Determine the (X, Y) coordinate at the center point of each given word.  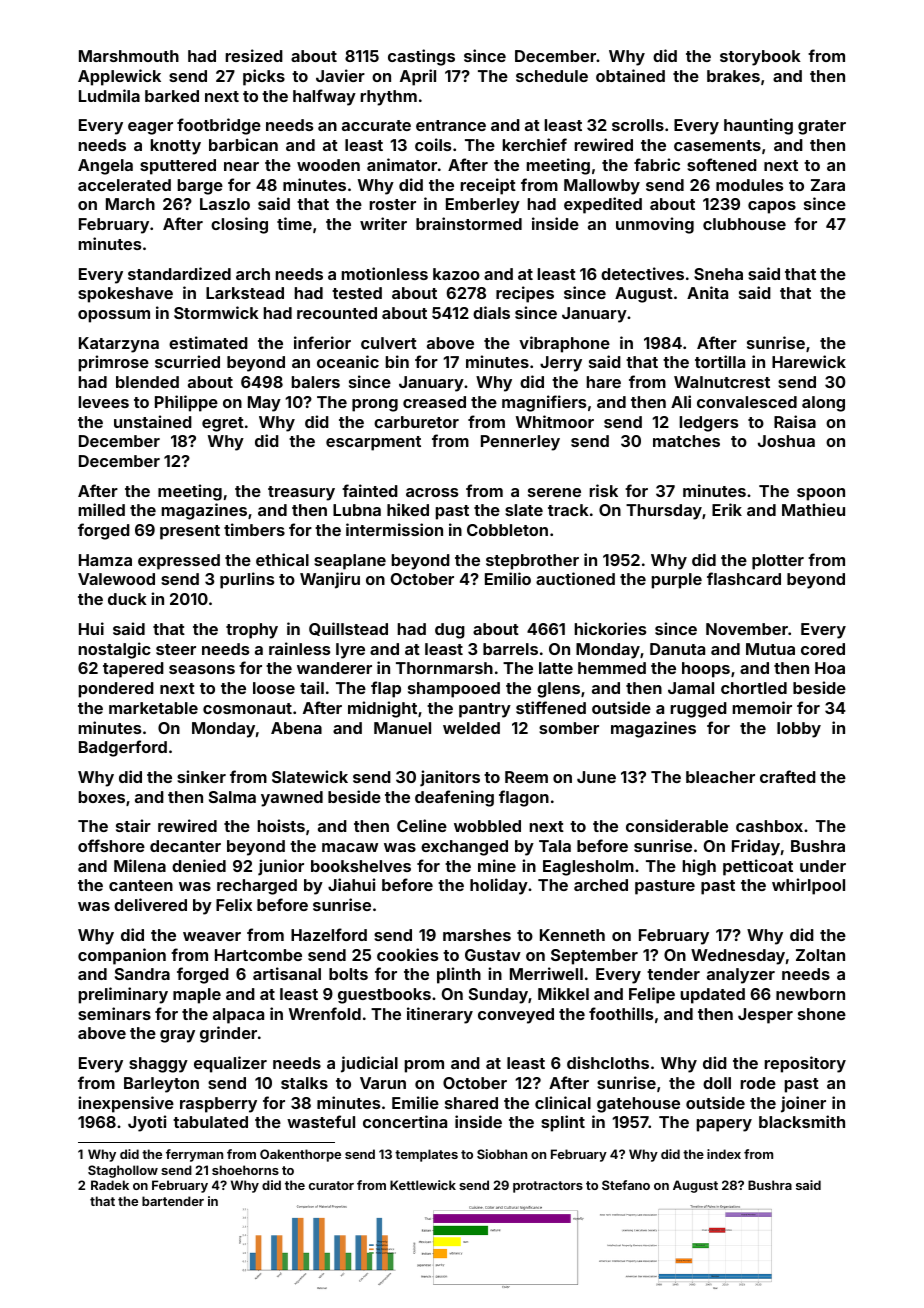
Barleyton (161, 1085)
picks (264, 77)
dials (491, 312)
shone (822, 1014)
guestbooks (384, 996)
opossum (114, 316)
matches (686, 441)
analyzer (741, 976)
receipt (488, 186)
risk (604, 490)
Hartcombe (258, 955)
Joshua (786, 441)
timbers (254, 529)
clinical (563, 1102)
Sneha (718, 274)
